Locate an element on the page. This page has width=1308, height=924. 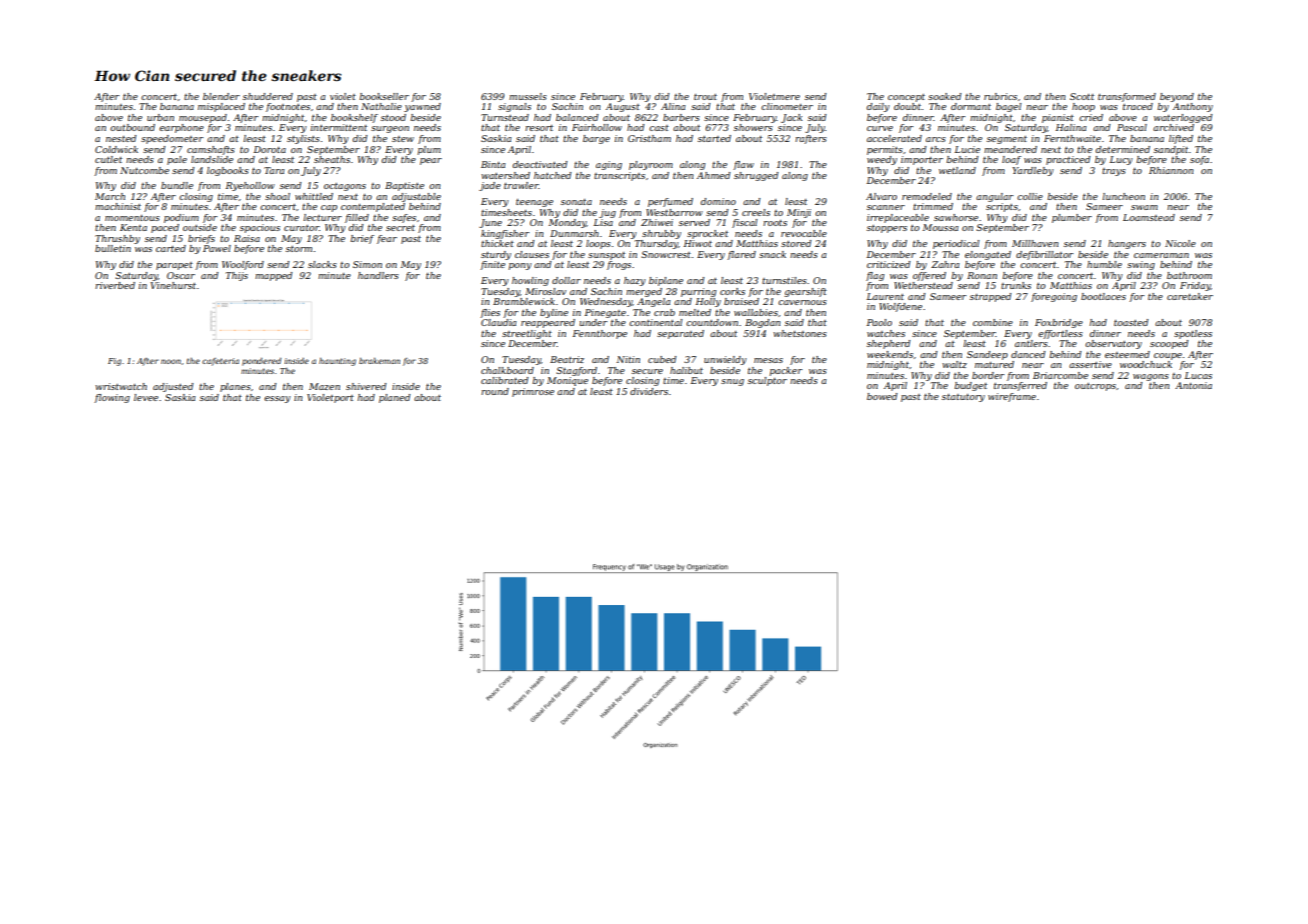
secret is located at coordinates (400, 228).
